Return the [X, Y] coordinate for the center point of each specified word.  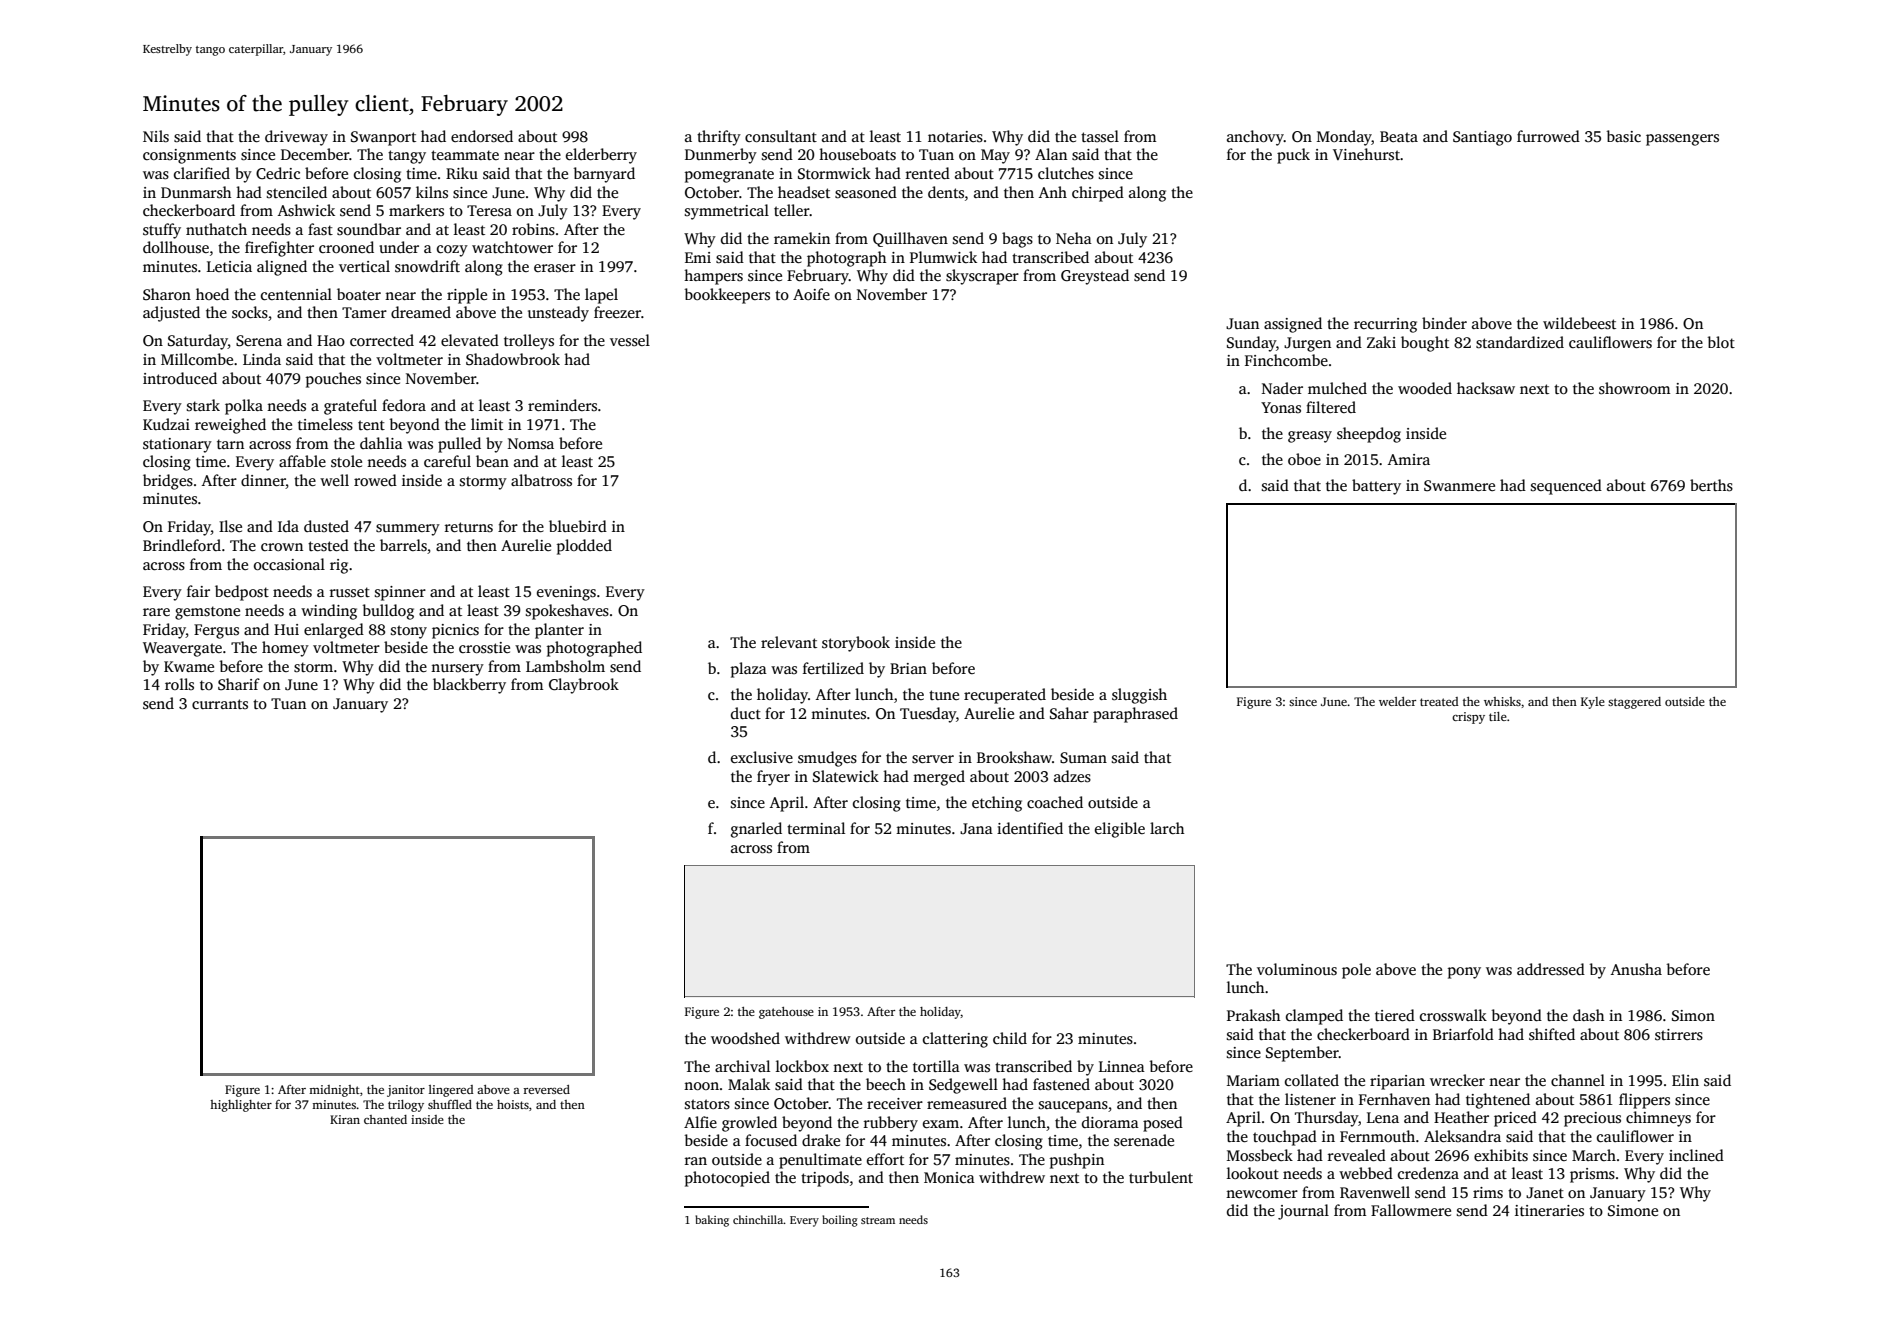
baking [712, 1221]
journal [1303, 1212]
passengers [1682, 140]
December [315, 154]
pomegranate [729, 176]
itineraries [1549, 1210]
